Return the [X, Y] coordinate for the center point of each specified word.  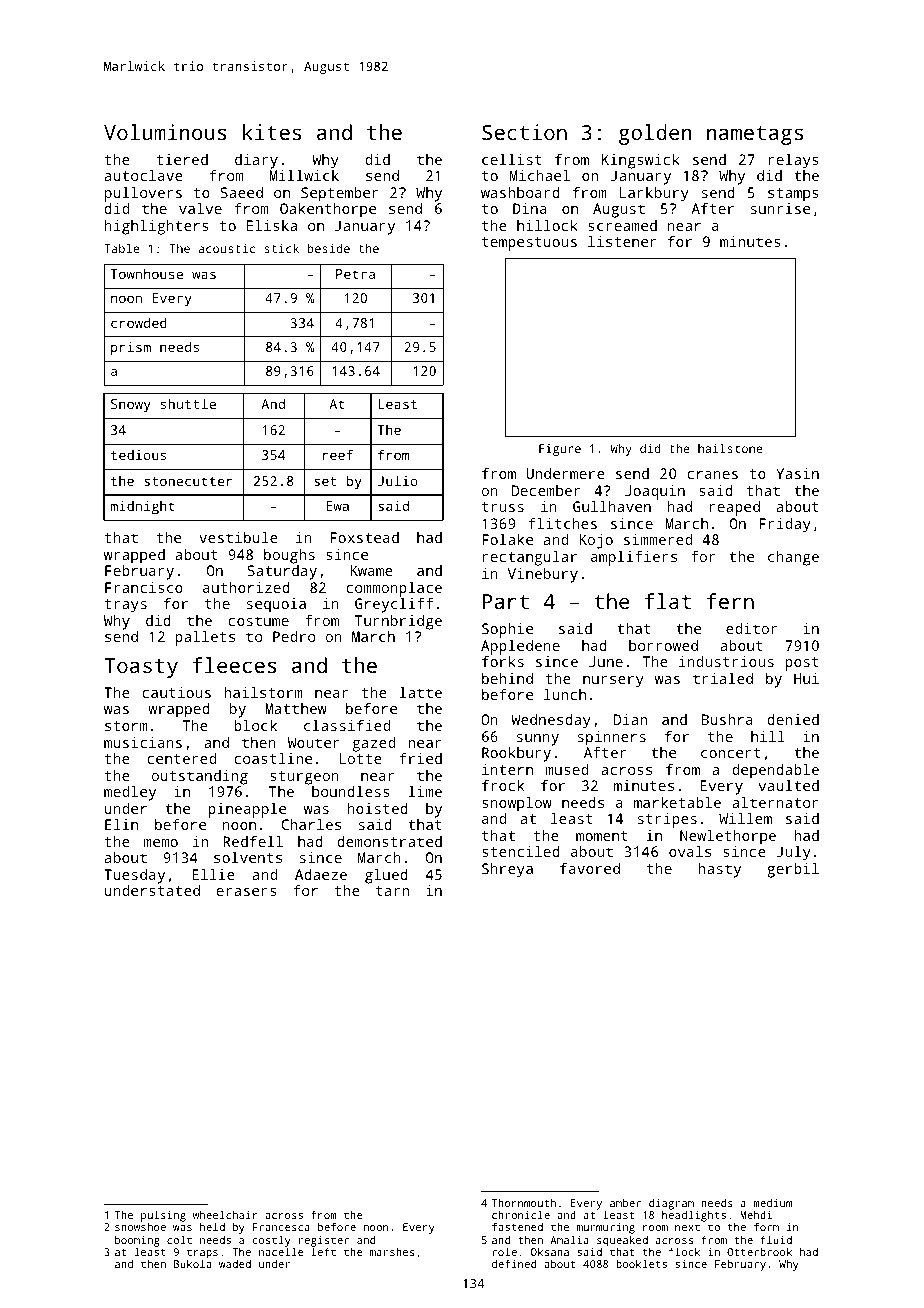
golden [655, 134]
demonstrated [390, 841]
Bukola [192, 1264]
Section [524, 132]
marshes [392, 1252]
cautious [177, 692]
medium [772, 1202]
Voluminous [165, 132]
